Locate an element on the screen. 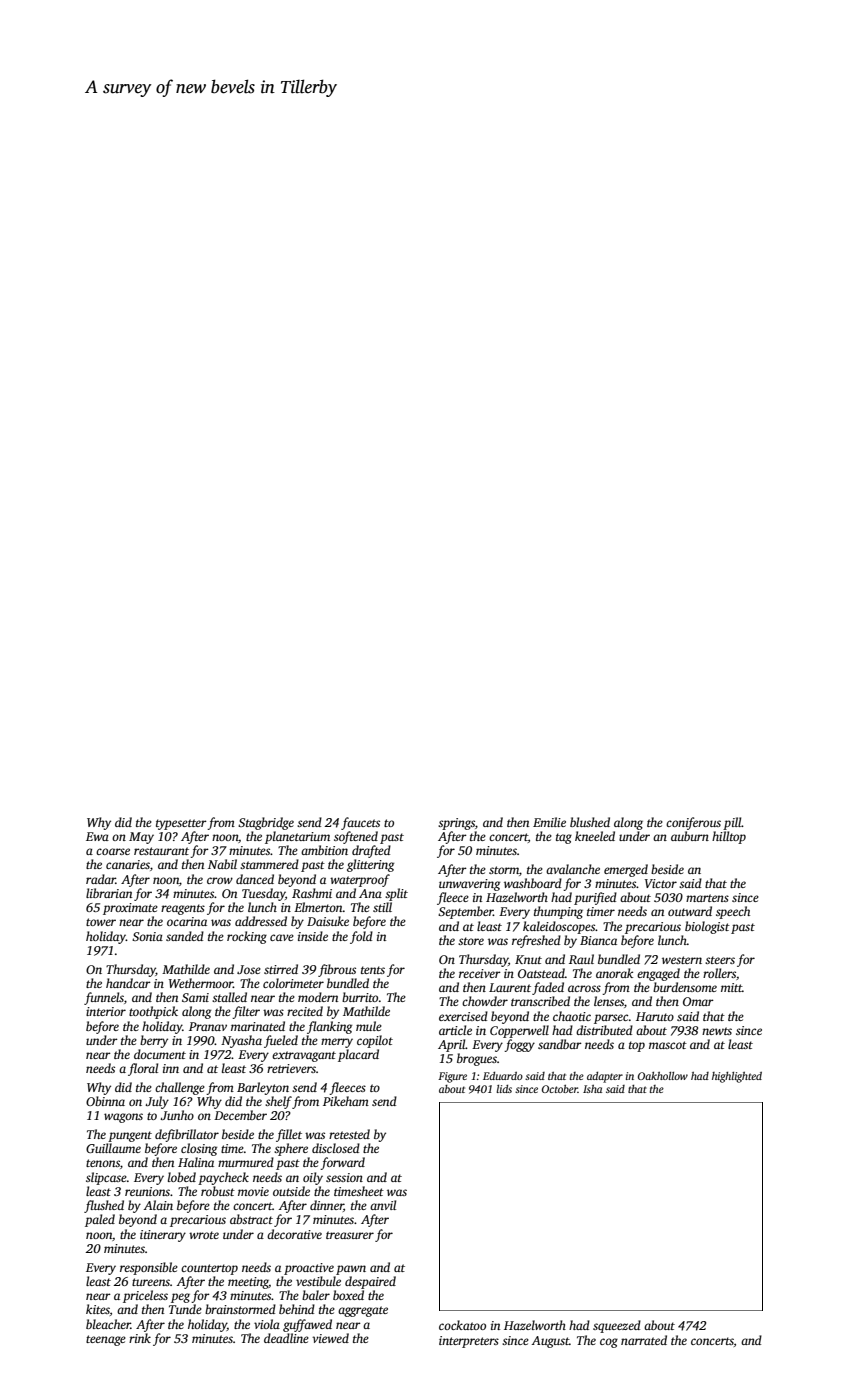 Image resolution: width=849 pixels, height=1400 pixels. coniferous is located at coordinates (693, 823).
